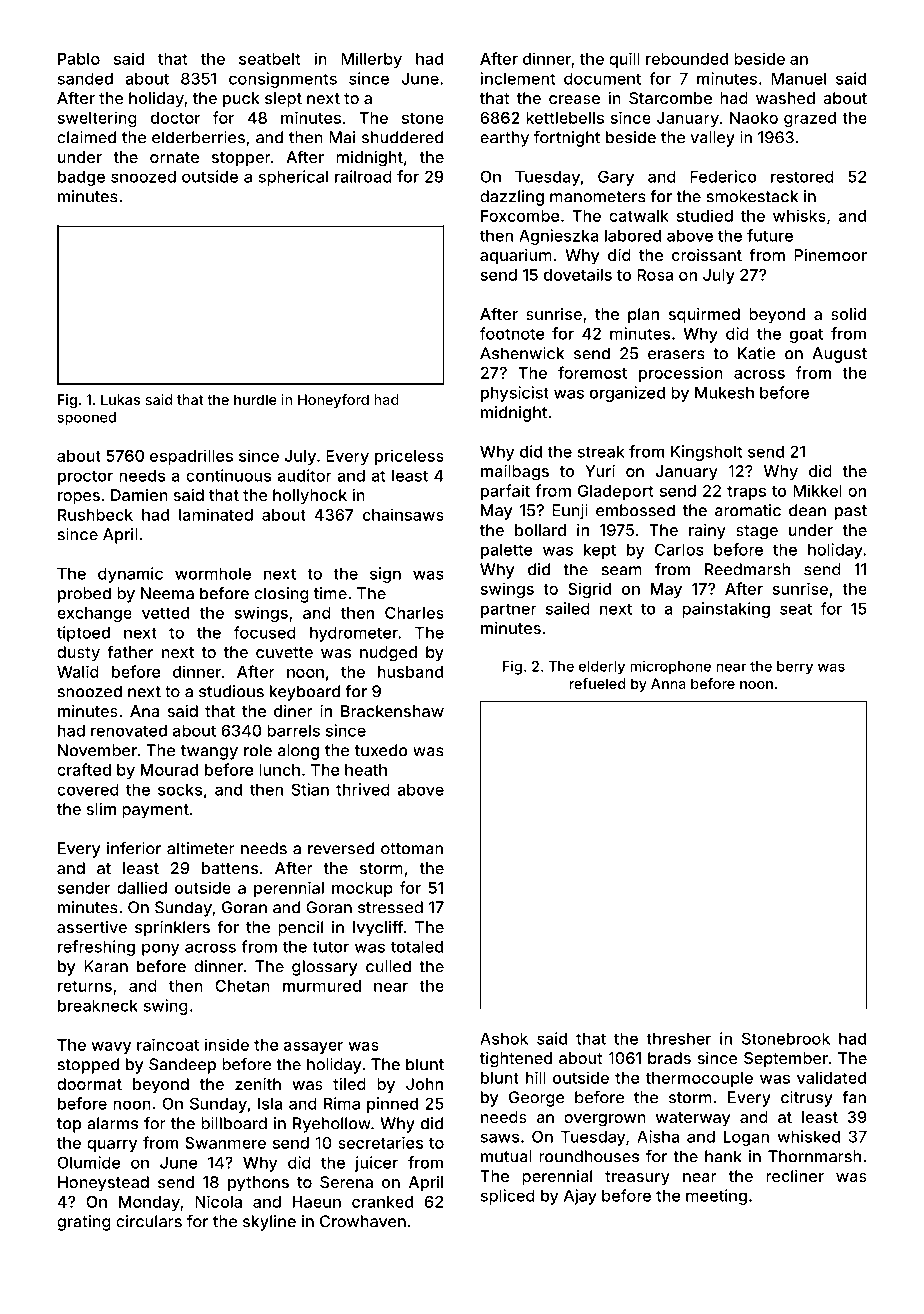 The height and width of the screenshot is (1314, 924). Describe the element at coordinates (191, 457) in the screenshot. I see `espadrilles` at that location.
